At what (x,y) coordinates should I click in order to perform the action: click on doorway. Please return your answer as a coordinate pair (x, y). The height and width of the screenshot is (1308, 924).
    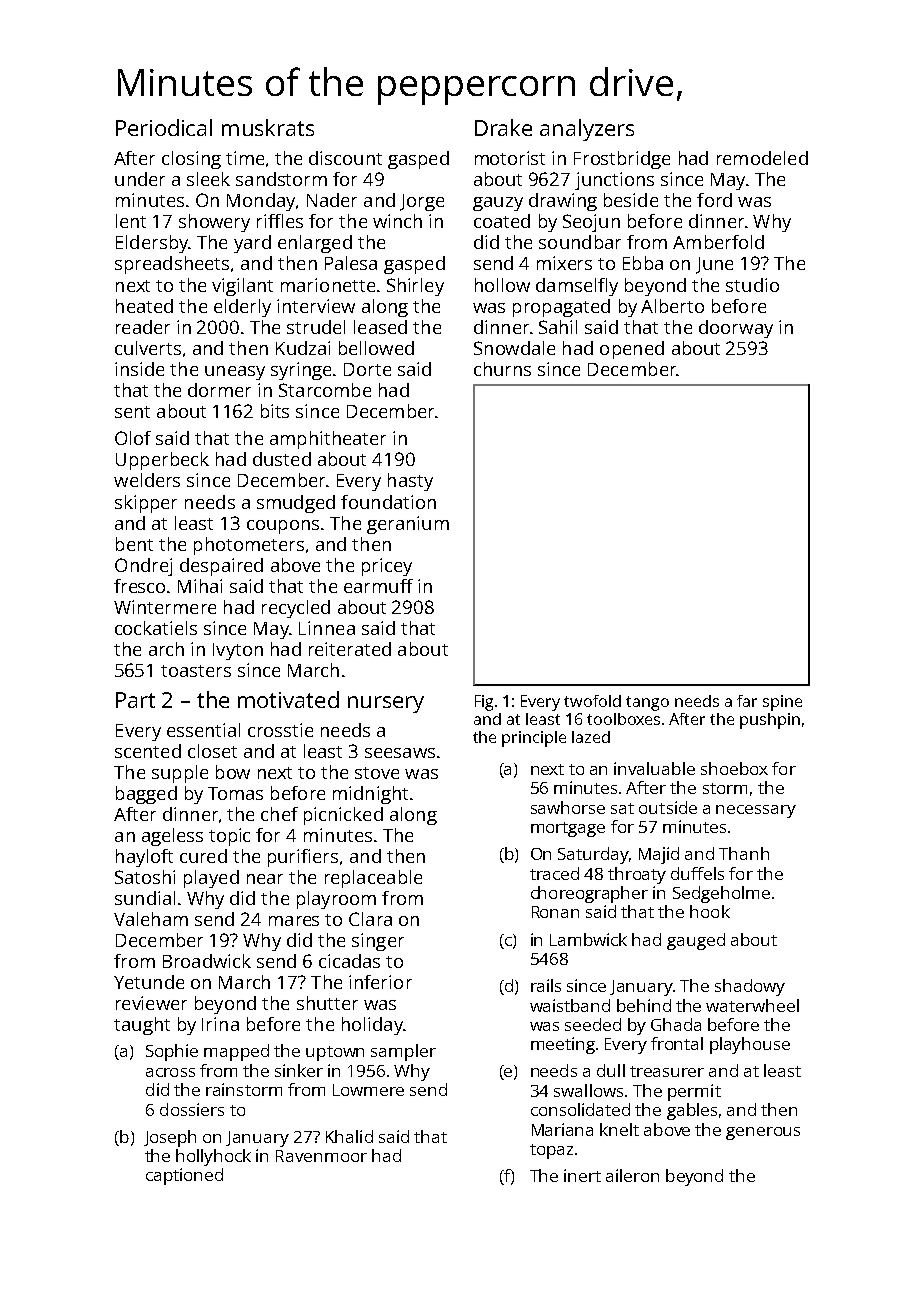
    Looking at the image, I should click on (736, 329).
